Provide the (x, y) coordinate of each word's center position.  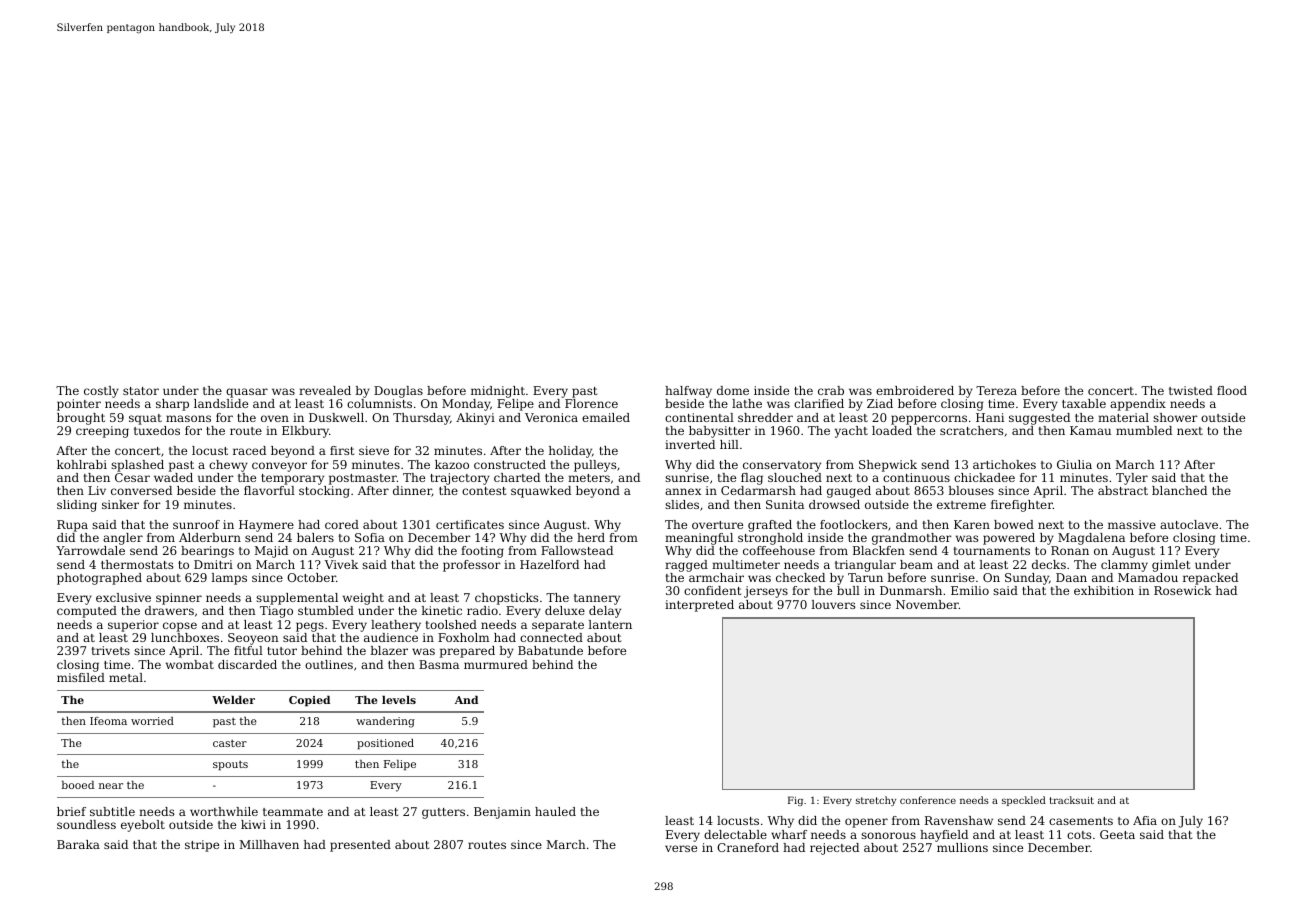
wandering (385, 722)
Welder (233, 700)
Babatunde (550, 650)
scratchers (971, 430)
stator (141, 391)
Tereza (996, 390)
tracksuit (1072, 800)
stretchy (876, 801)
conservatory (782, 466)
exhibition (1104, 590)
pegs (310, 627)
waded (173, 477)
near (111, 786)
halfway (688, 392)
